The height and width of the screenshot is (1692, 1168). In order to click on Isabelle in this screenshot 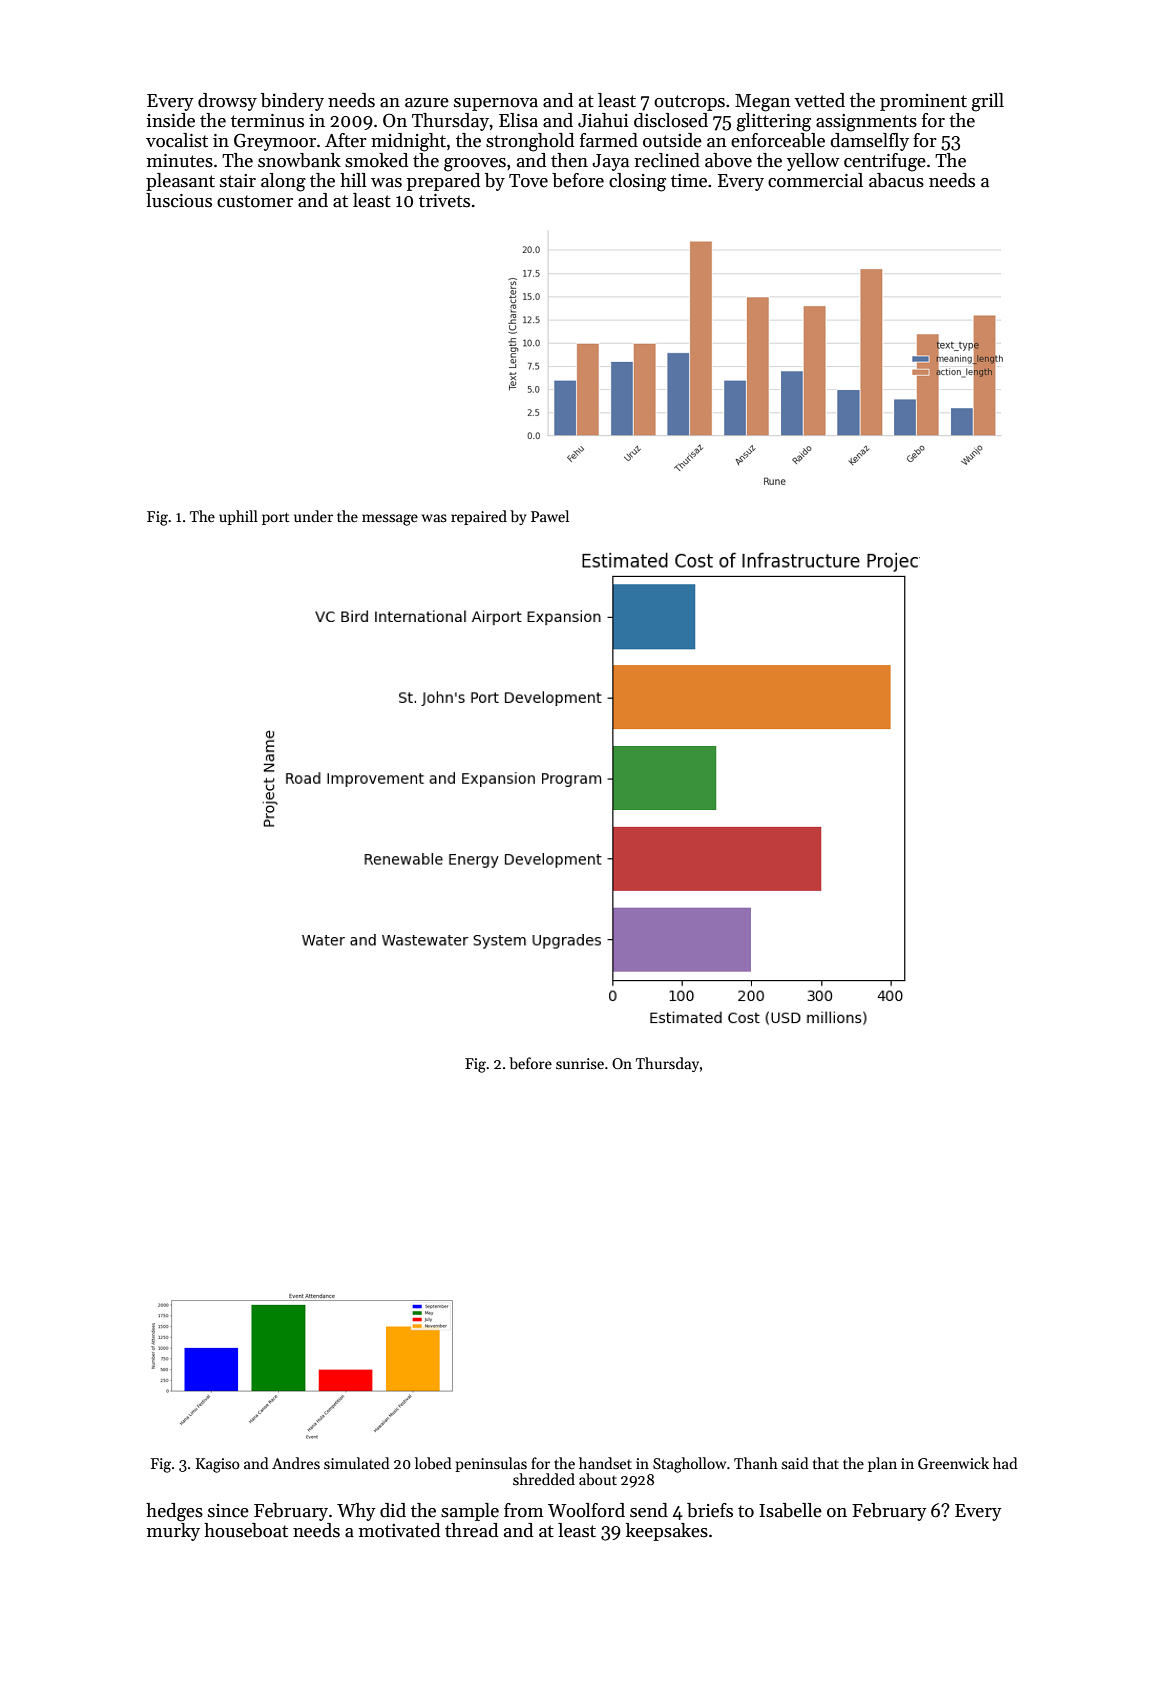, I will do `click(790, 1510)`.
